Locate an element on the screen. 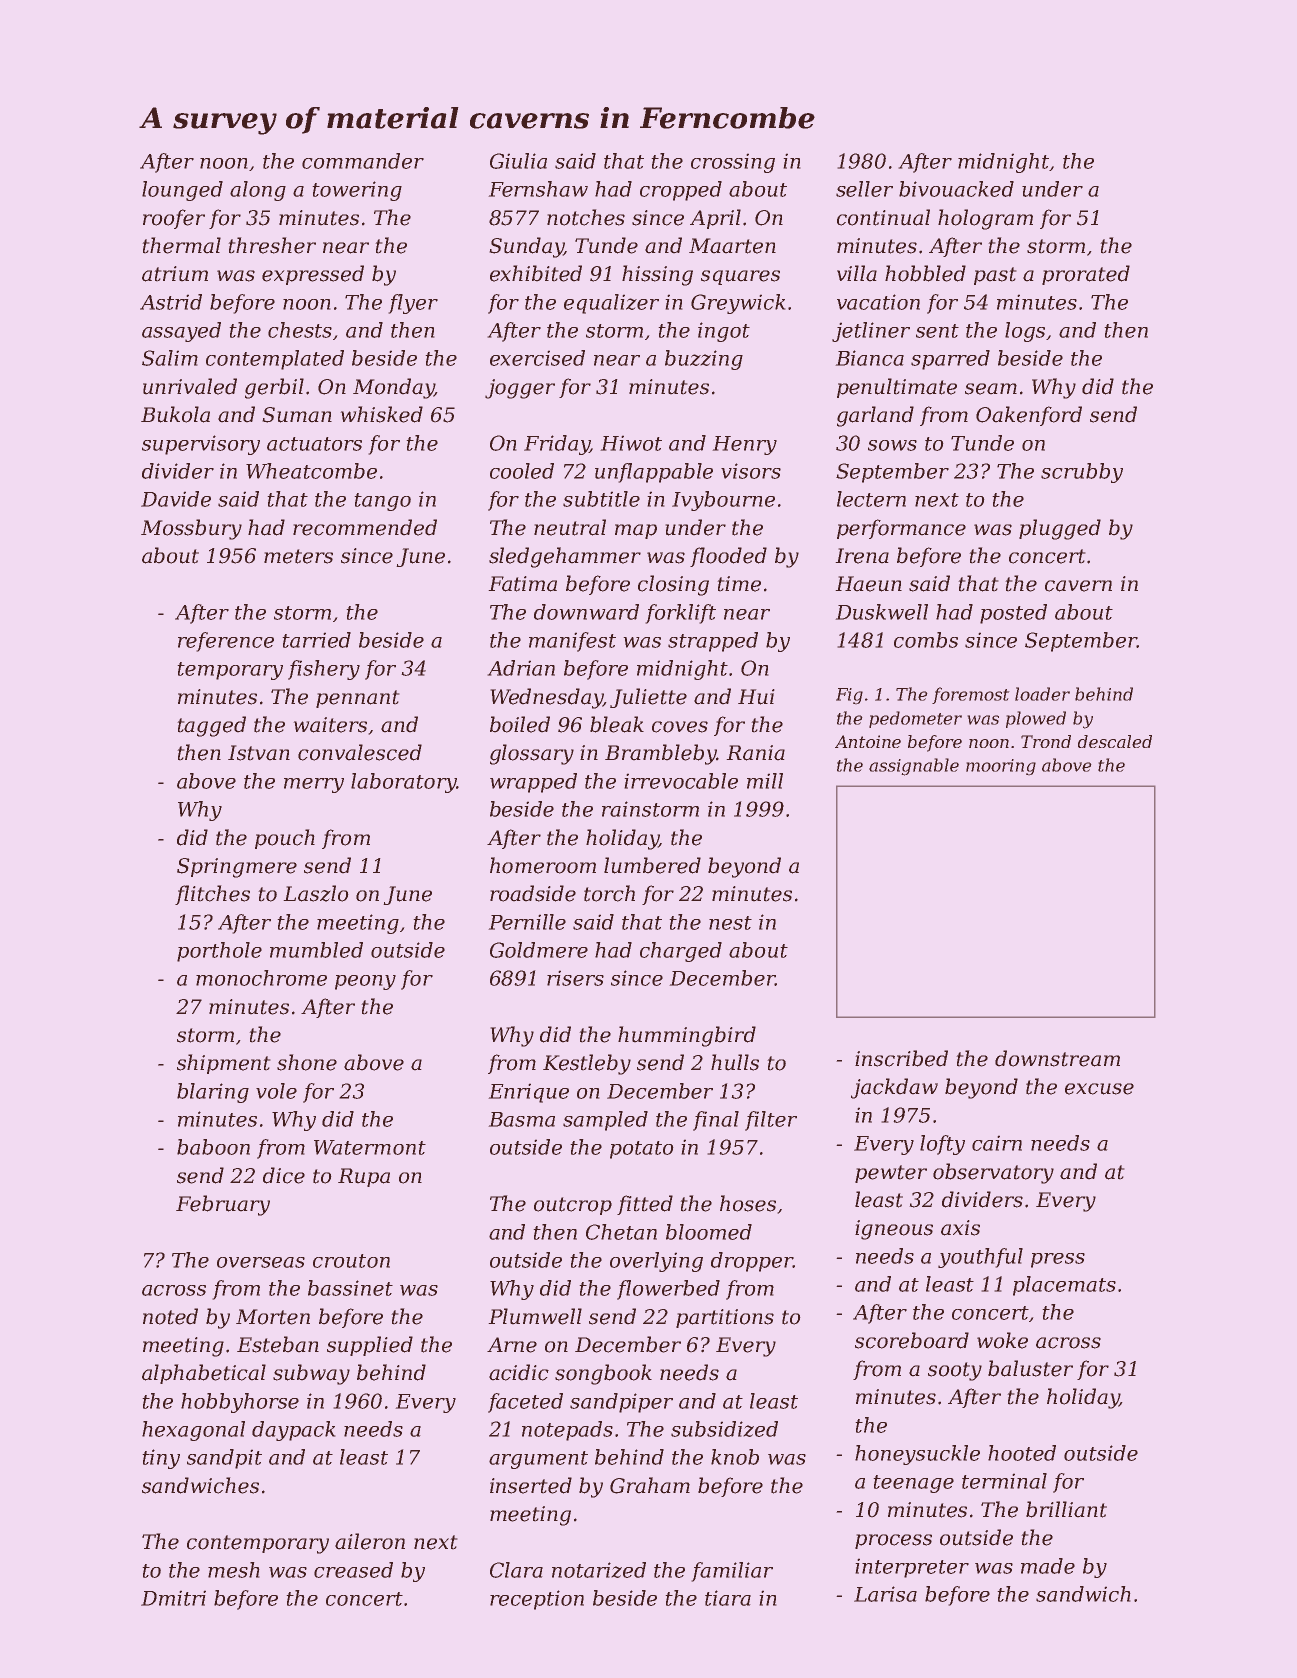 Image resolution: width=1297 pixels, height=1678 pixels. mesh is located at coordinates (234, 1570).
